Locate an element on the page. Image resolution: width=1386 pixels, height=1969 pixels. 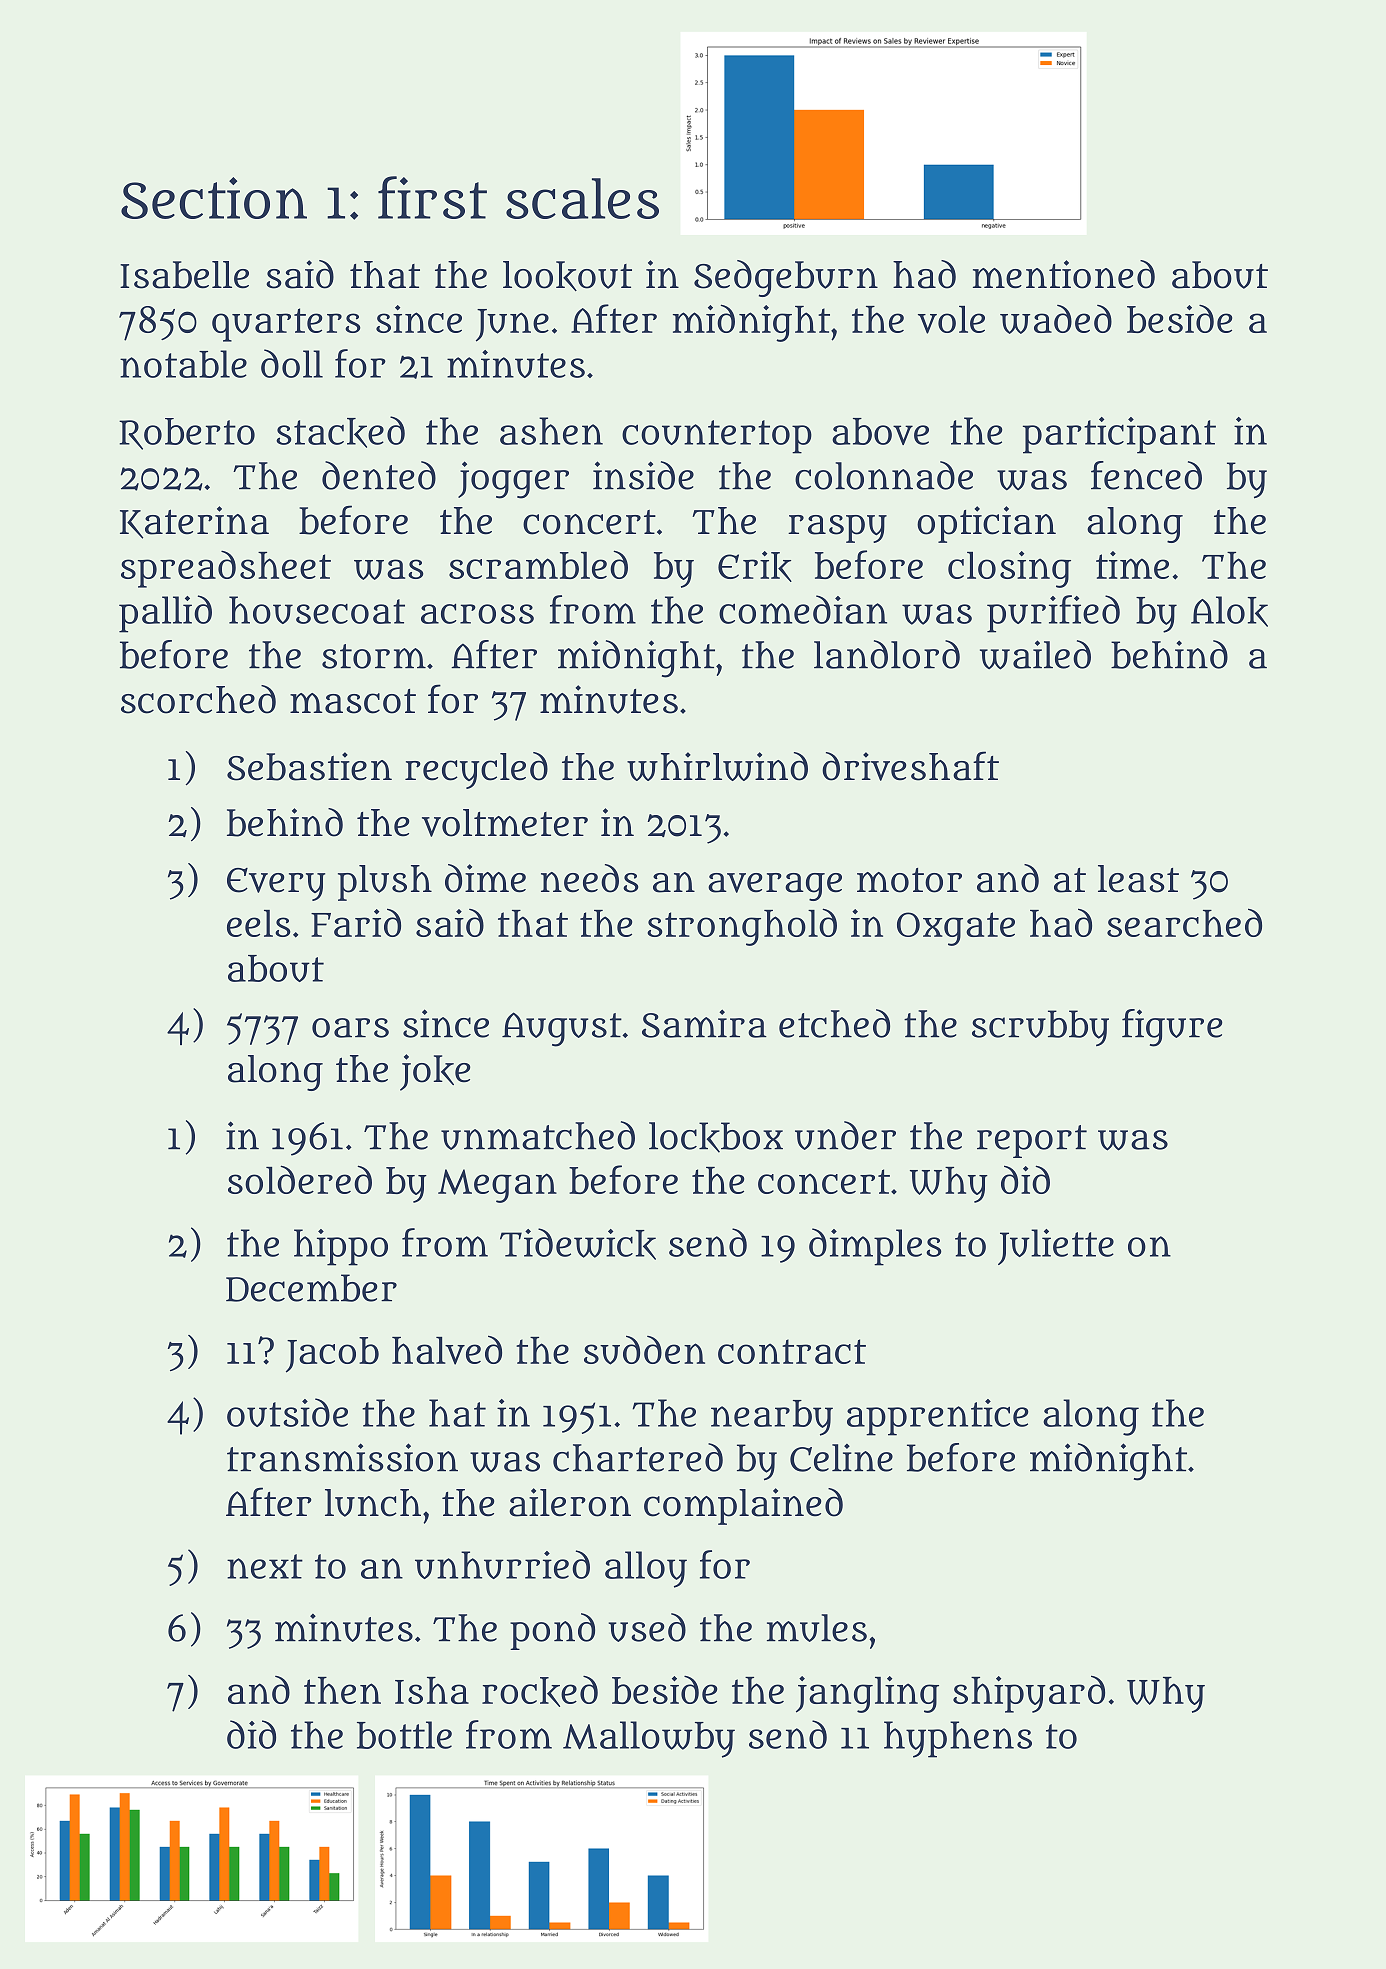
wailed is located at coordinates (1035, 655).
